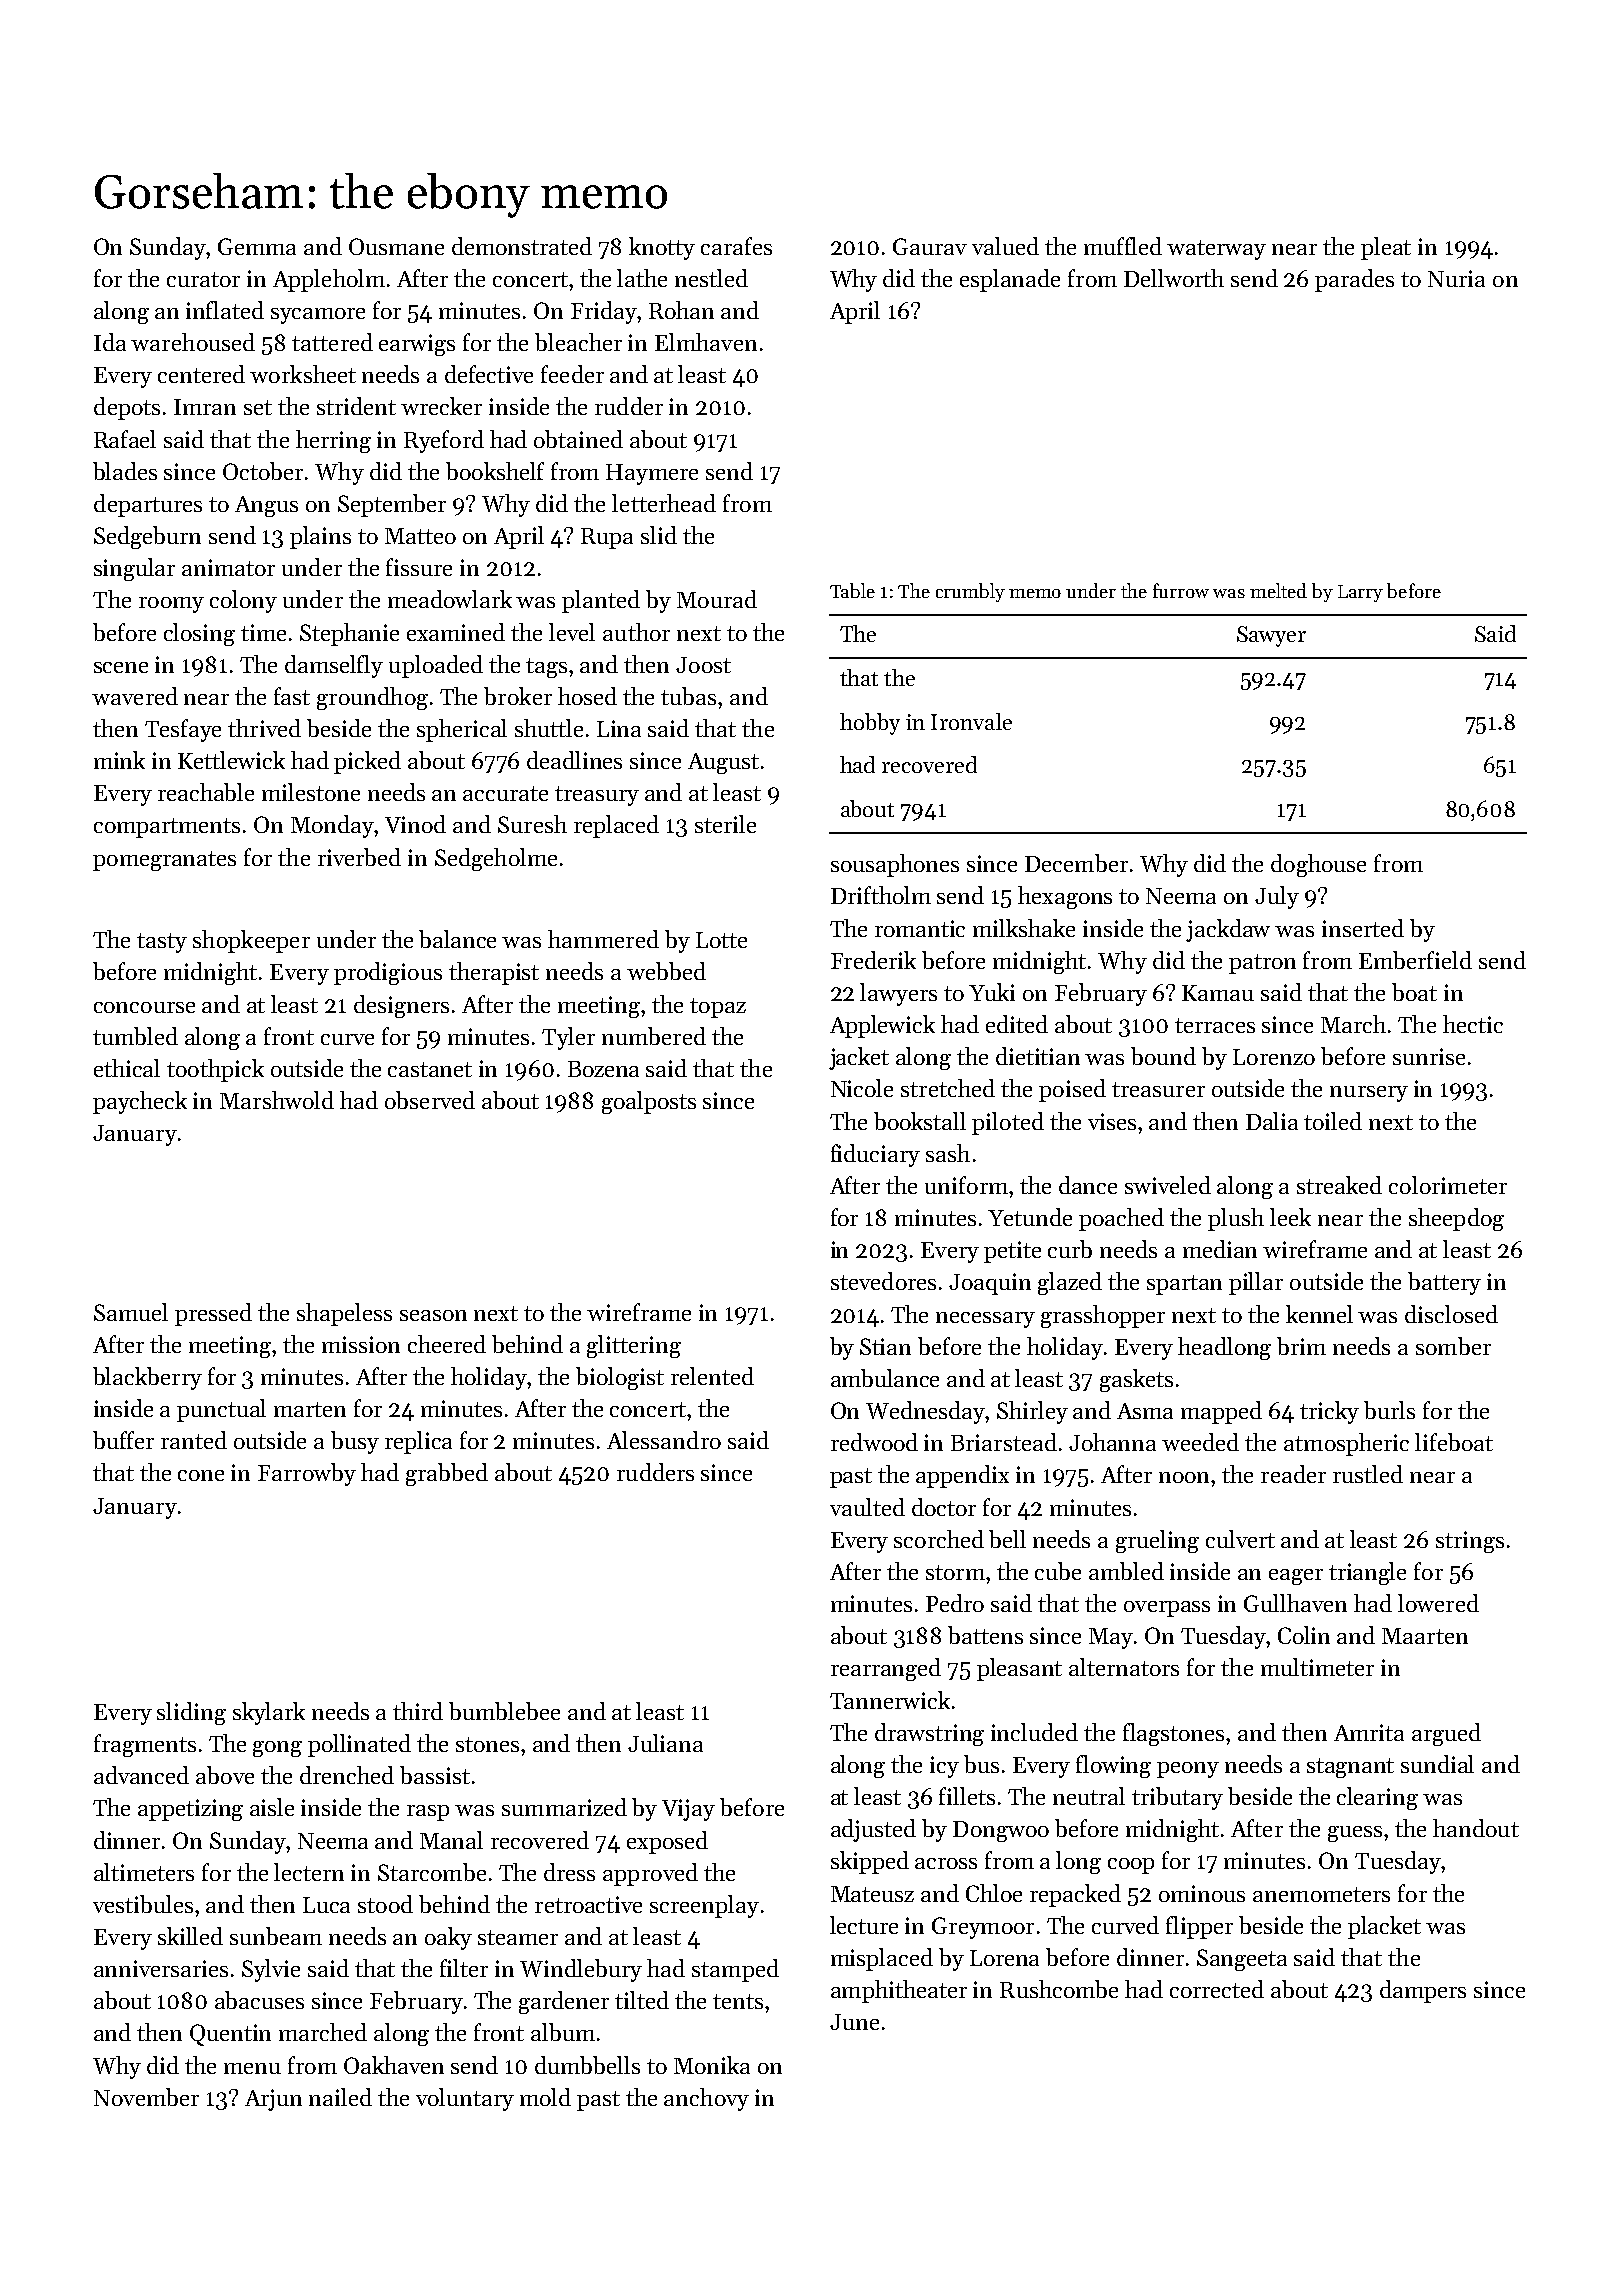 Image resolution: width=1620 pixels, height=2292 pixels. Describe the element at coordinates (688, 696) in the image. I see `tubas` at that location.
